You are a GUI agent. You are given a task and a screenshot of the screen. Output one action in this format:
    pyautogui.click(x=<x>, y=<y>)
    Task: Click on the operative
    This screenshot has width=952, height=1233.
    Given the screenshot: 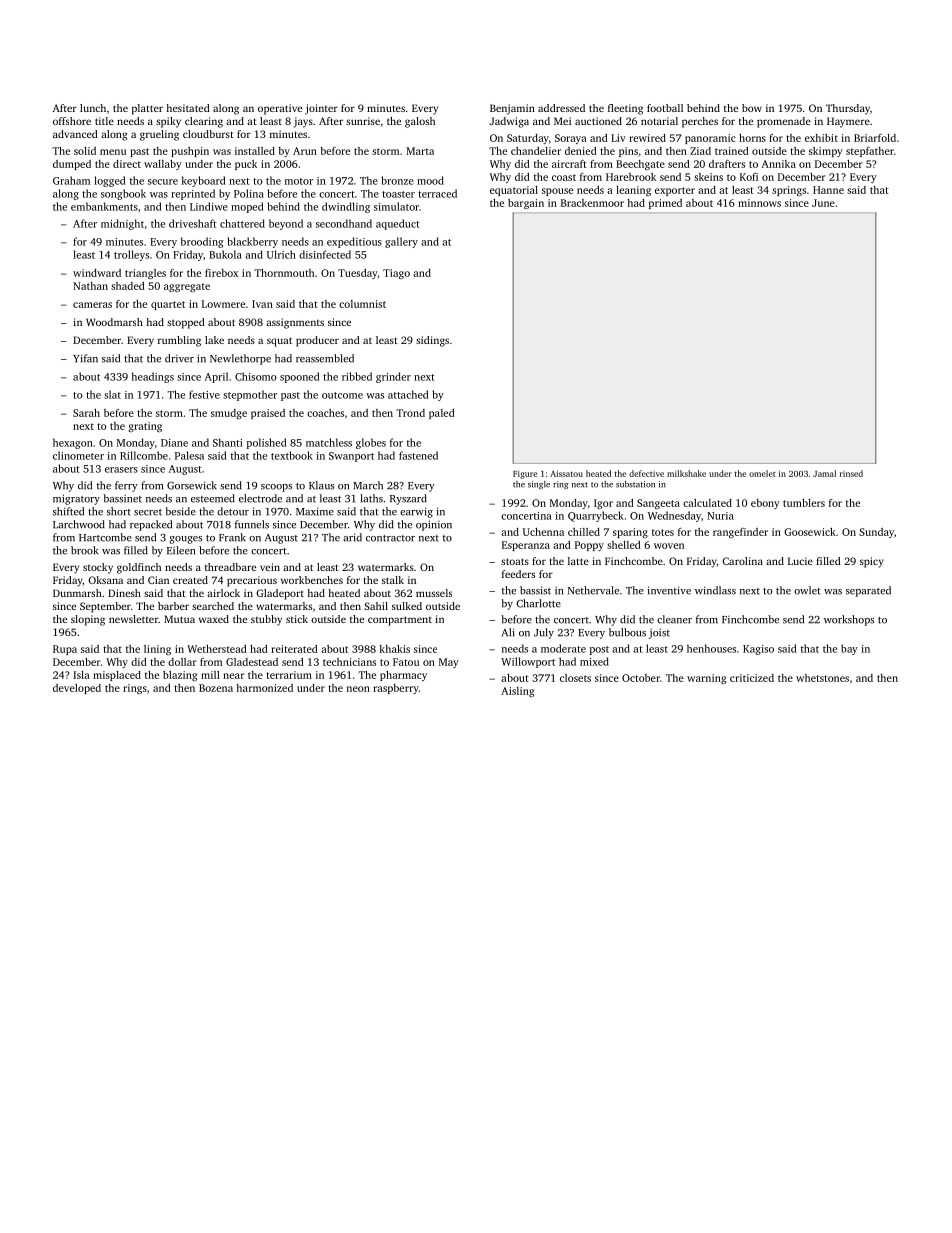 What is the action you would take?
    pyautogui.click(x=280, y=109)
